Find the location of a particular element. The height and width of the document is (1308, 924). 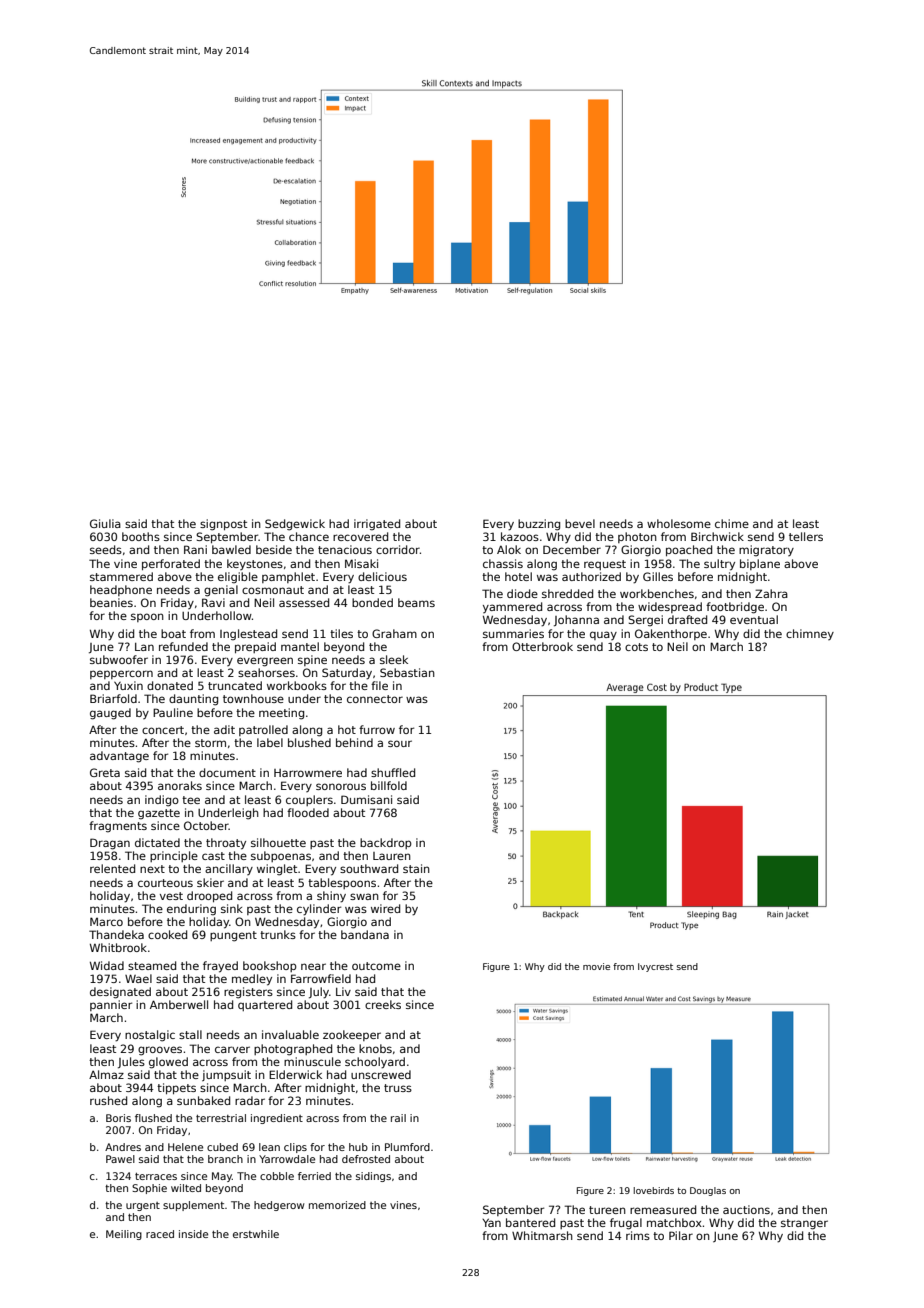

urgent is located at coordinates (143, 1206).
